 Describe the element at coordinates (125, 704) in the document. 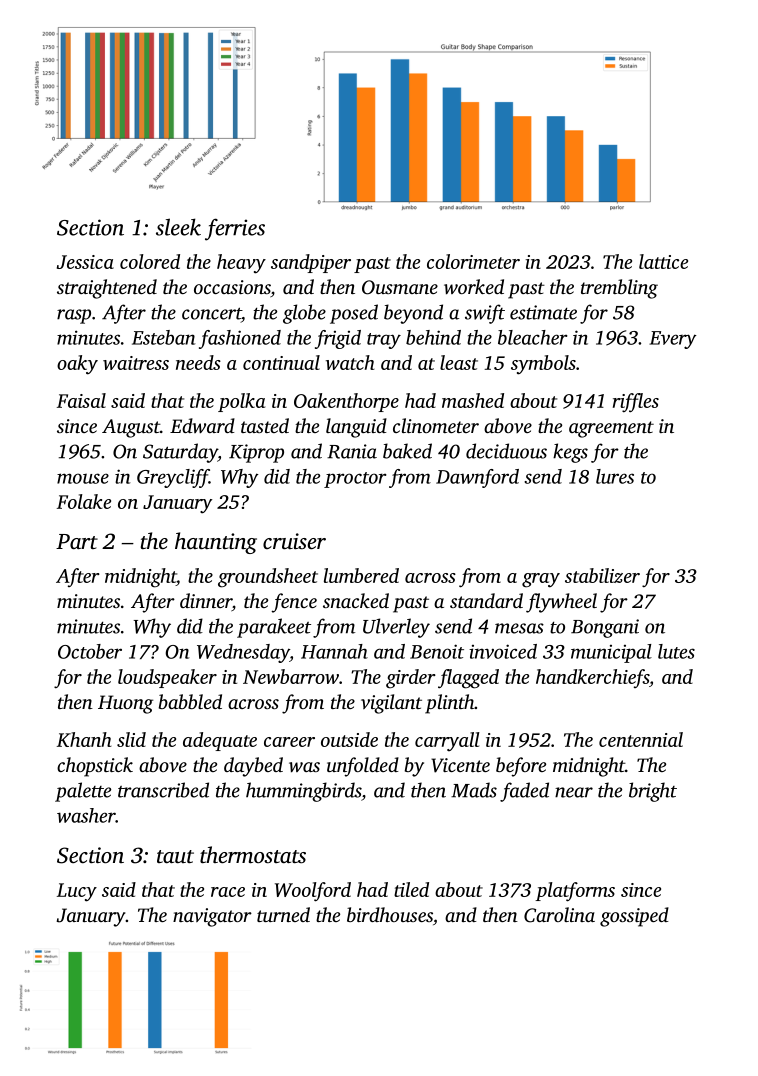

I see `Huong` at that location.
